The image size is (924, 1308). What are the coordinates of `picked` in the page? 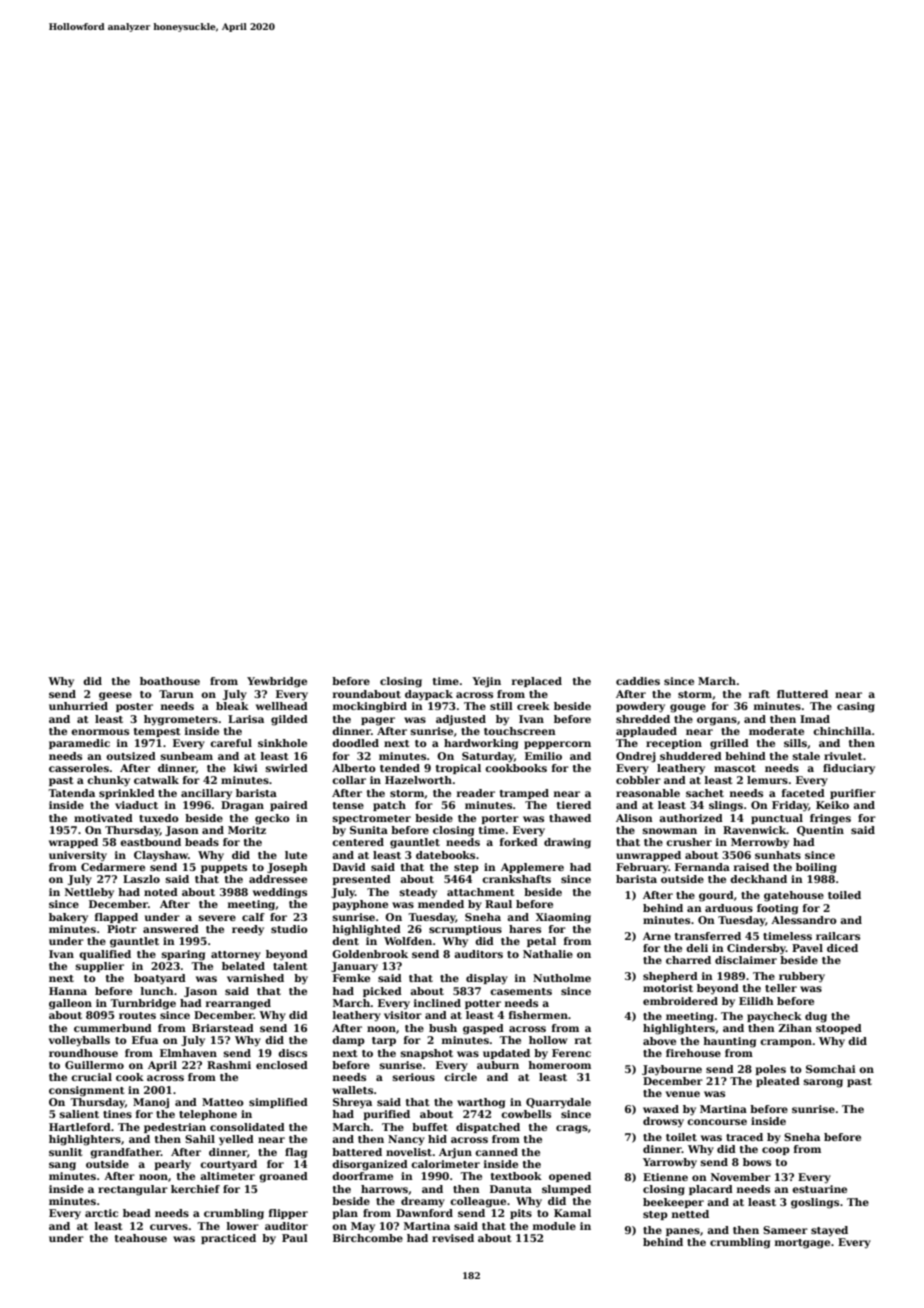 It's located at (382, 992).
